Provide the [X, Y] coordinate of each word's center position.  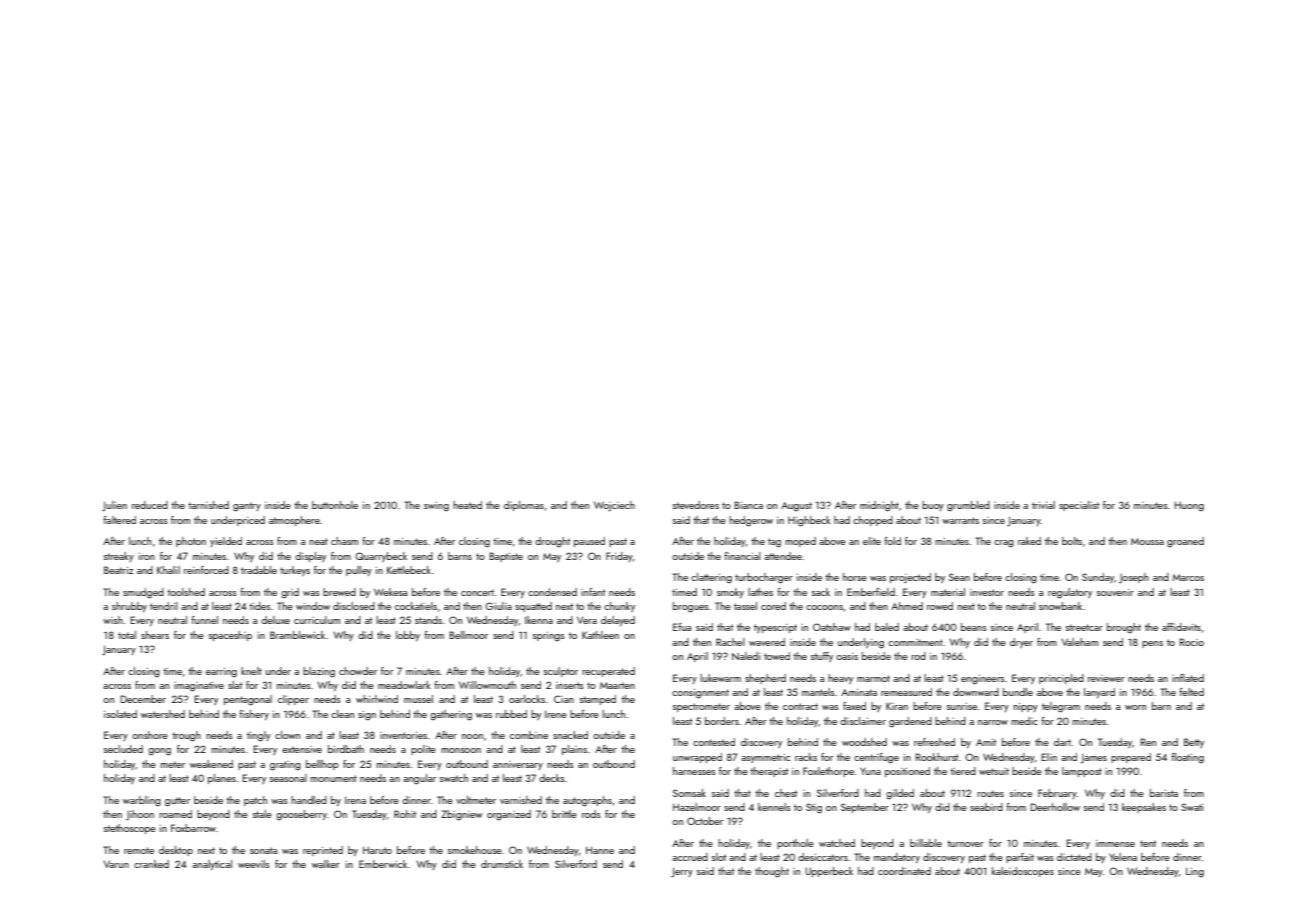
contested [714, 742]
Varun [116, 864]
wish [113, 620]
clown [287, 735]
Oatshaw [832, 627]
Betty [1194, 743]
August [796, 507]
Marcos [1188, 577]
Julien [114, 506]
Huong [1189, 506]
